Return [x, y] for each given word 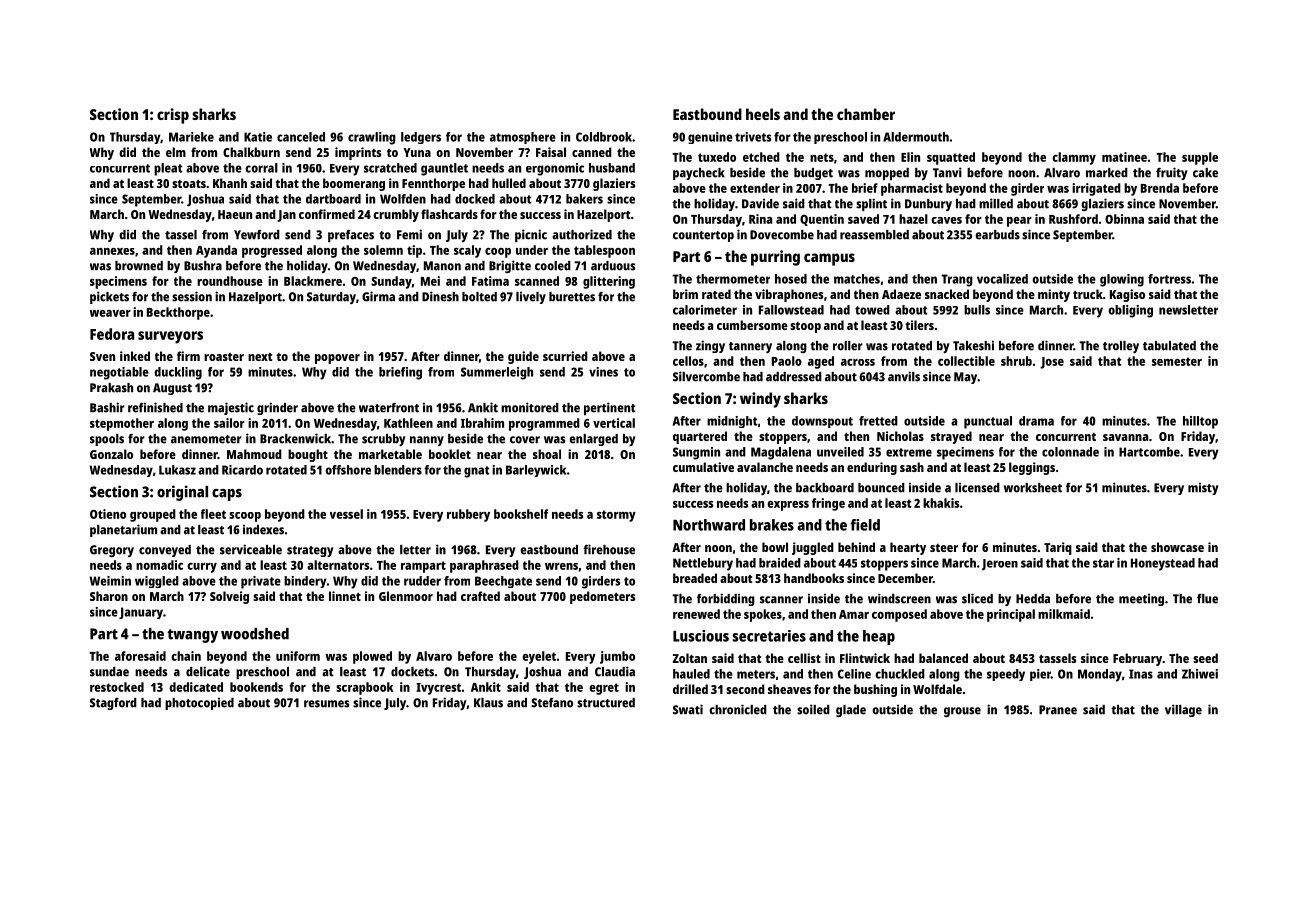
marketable [390, 454]
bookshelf [521, 514]
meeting [1141, 599]
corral [261, 168]
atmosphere [523, 138]
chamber [866, 114]
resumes [326, 704]
